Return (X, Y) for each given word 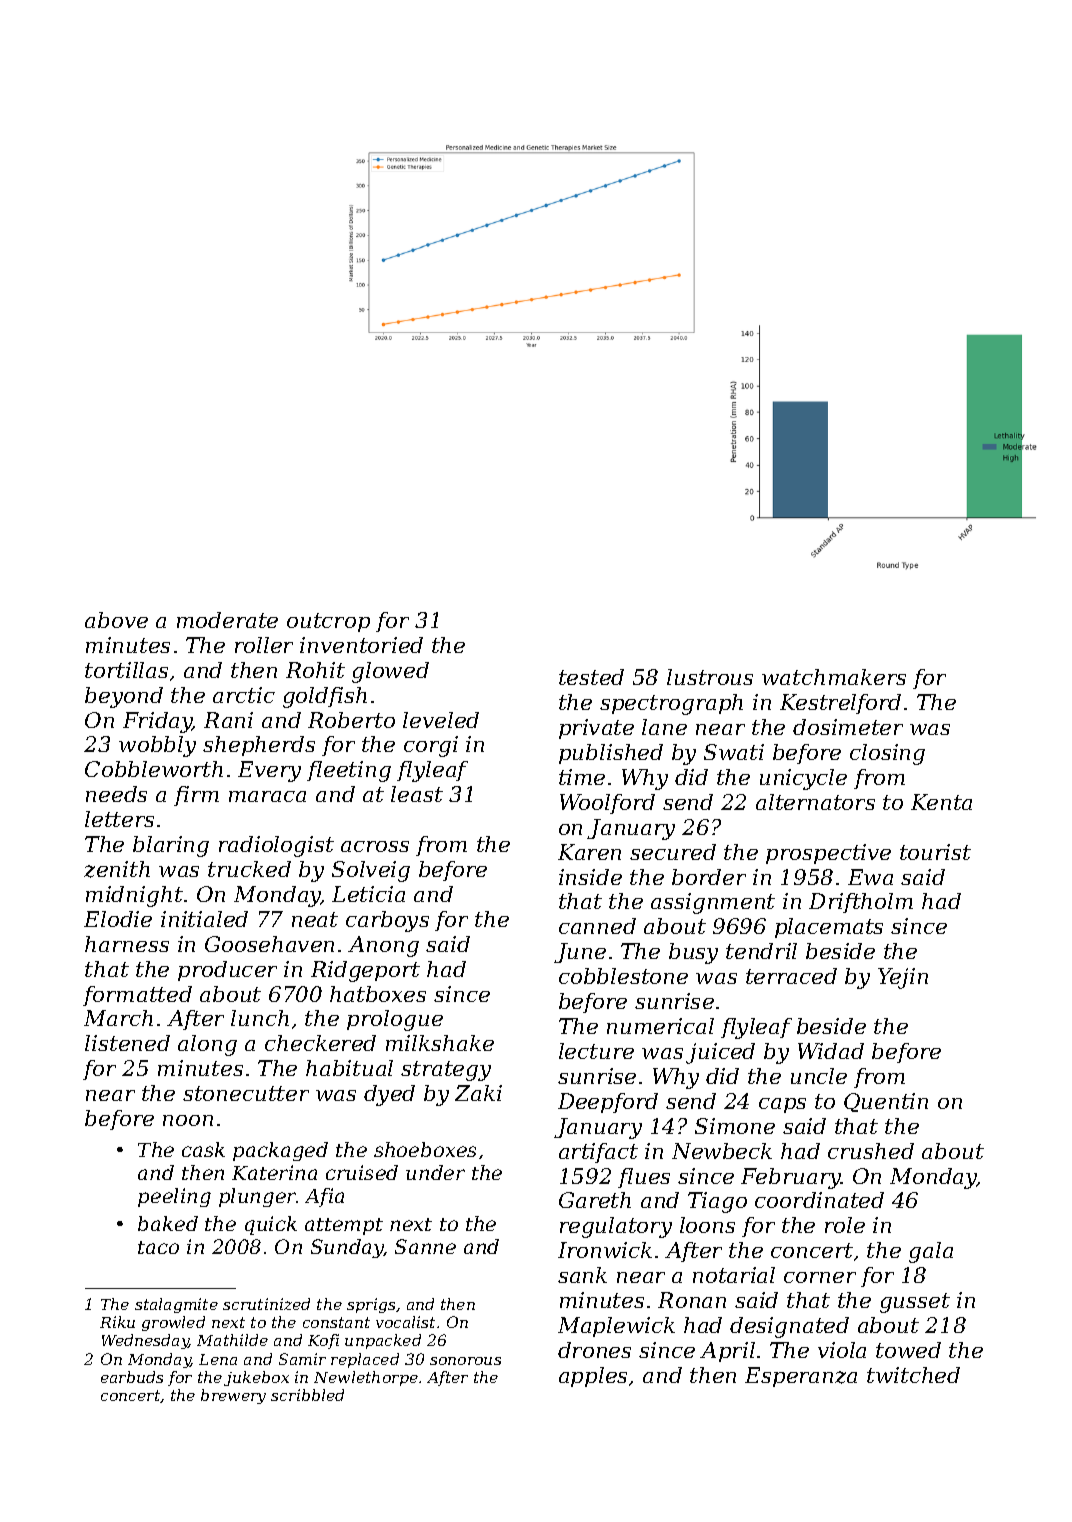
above (116, 620)
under (435, 1172)
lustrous (710, 677)
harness (127, 944)
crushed (871, 1151)
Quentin (886, 1102)
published (611, 754)
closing (887, 754)
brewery (233, 1396)
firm (196, 796)
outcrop (328, 622)
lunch (260, 1018)
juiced (720, 1053)
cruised (362, 1172)
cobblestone (623, 976)
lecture (596, 1051)
